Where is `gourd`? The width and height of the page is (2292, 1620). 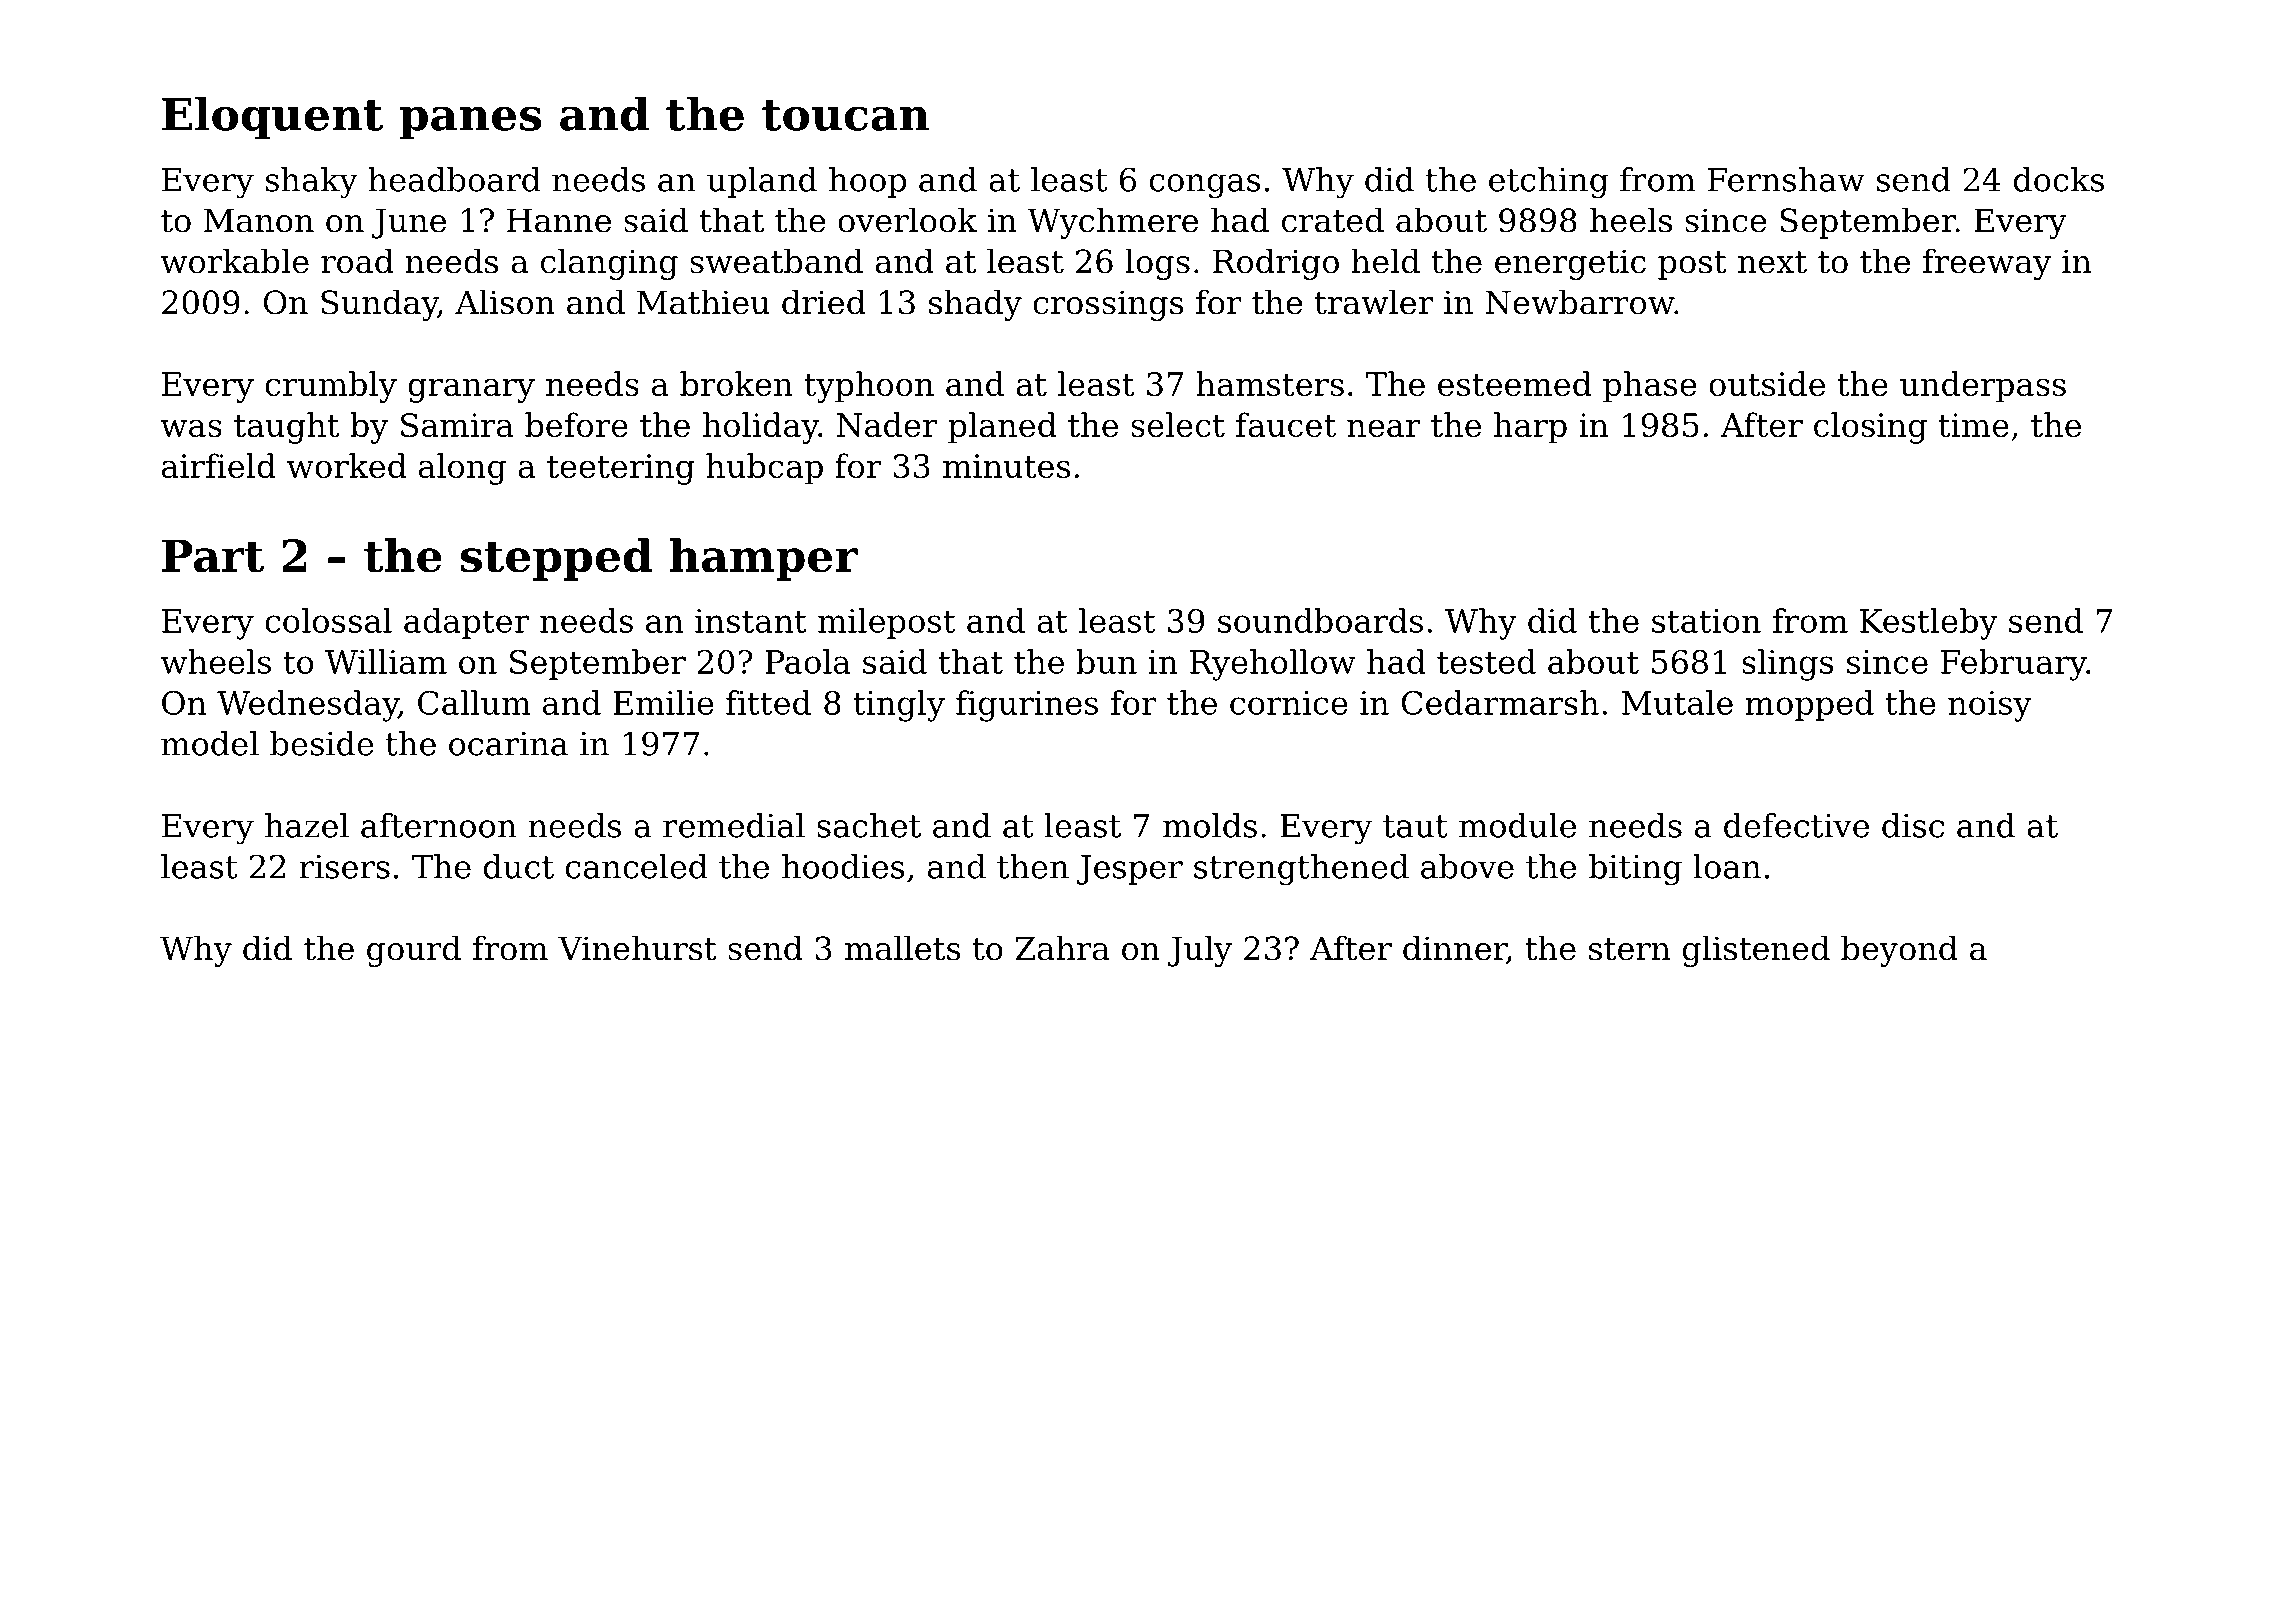
gourd is located at coordinates (414, 951).
